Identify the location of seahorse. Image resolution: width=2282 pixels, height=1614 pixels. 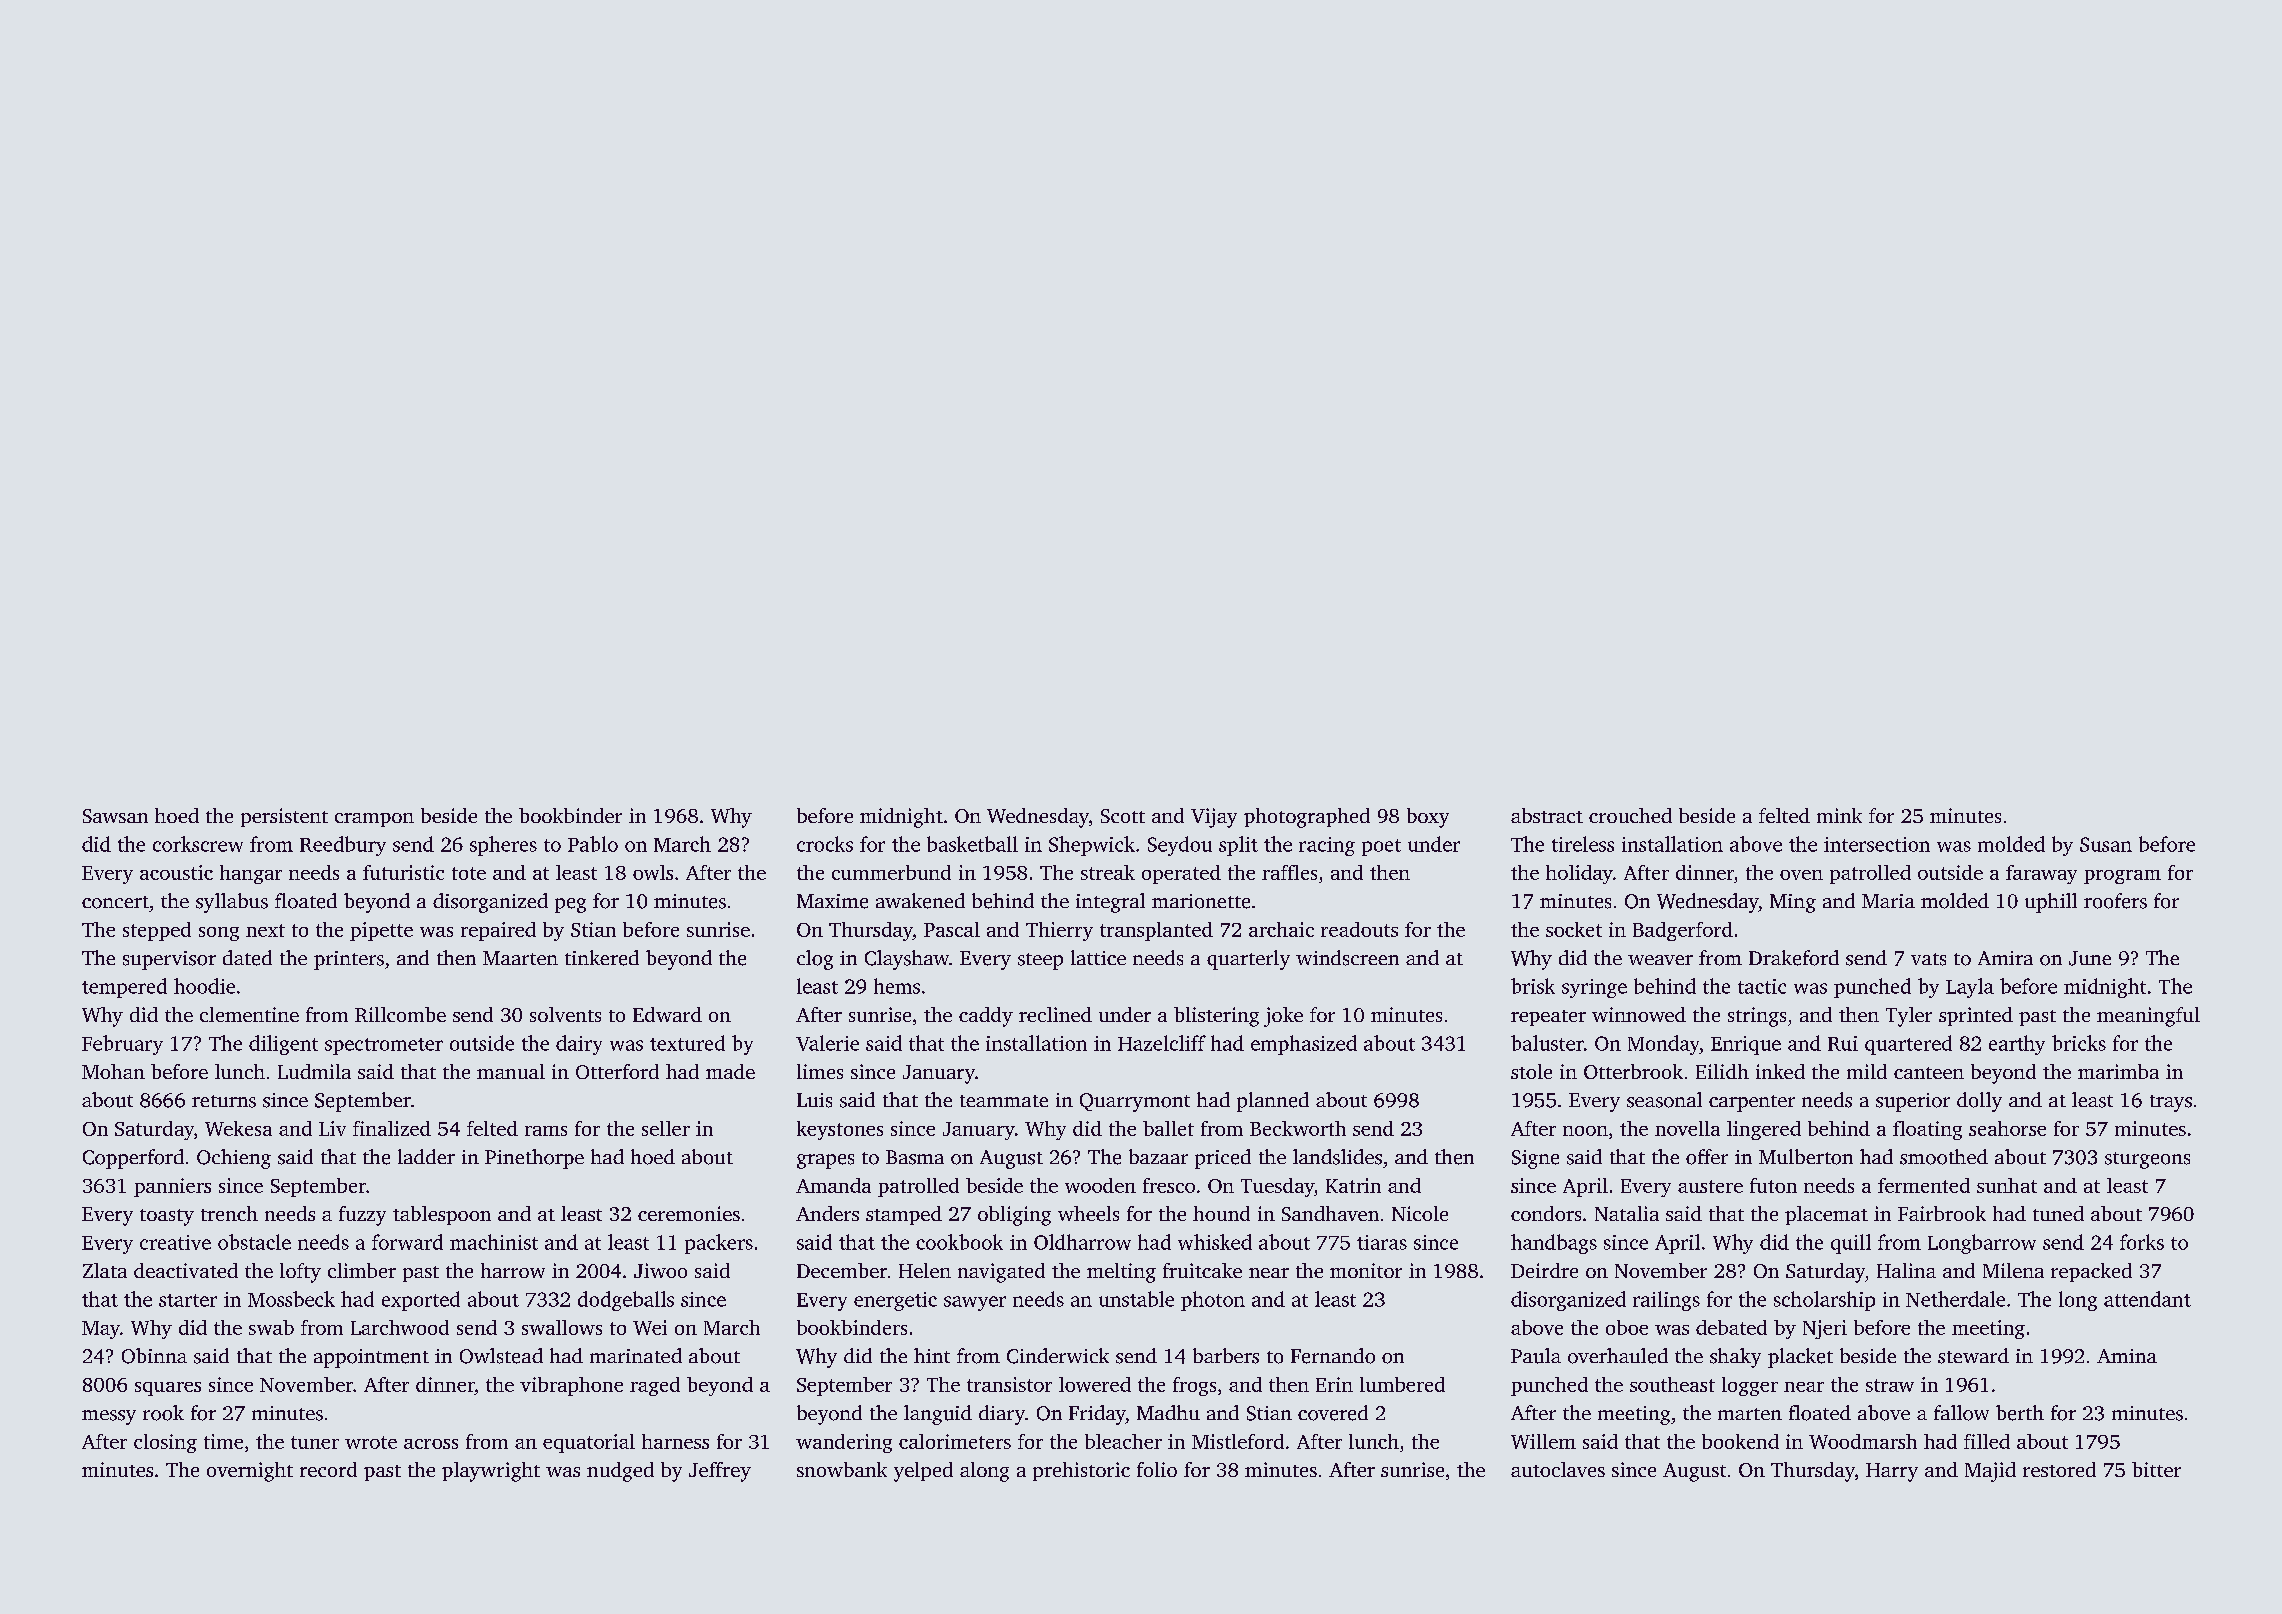
(2007, 1128).
